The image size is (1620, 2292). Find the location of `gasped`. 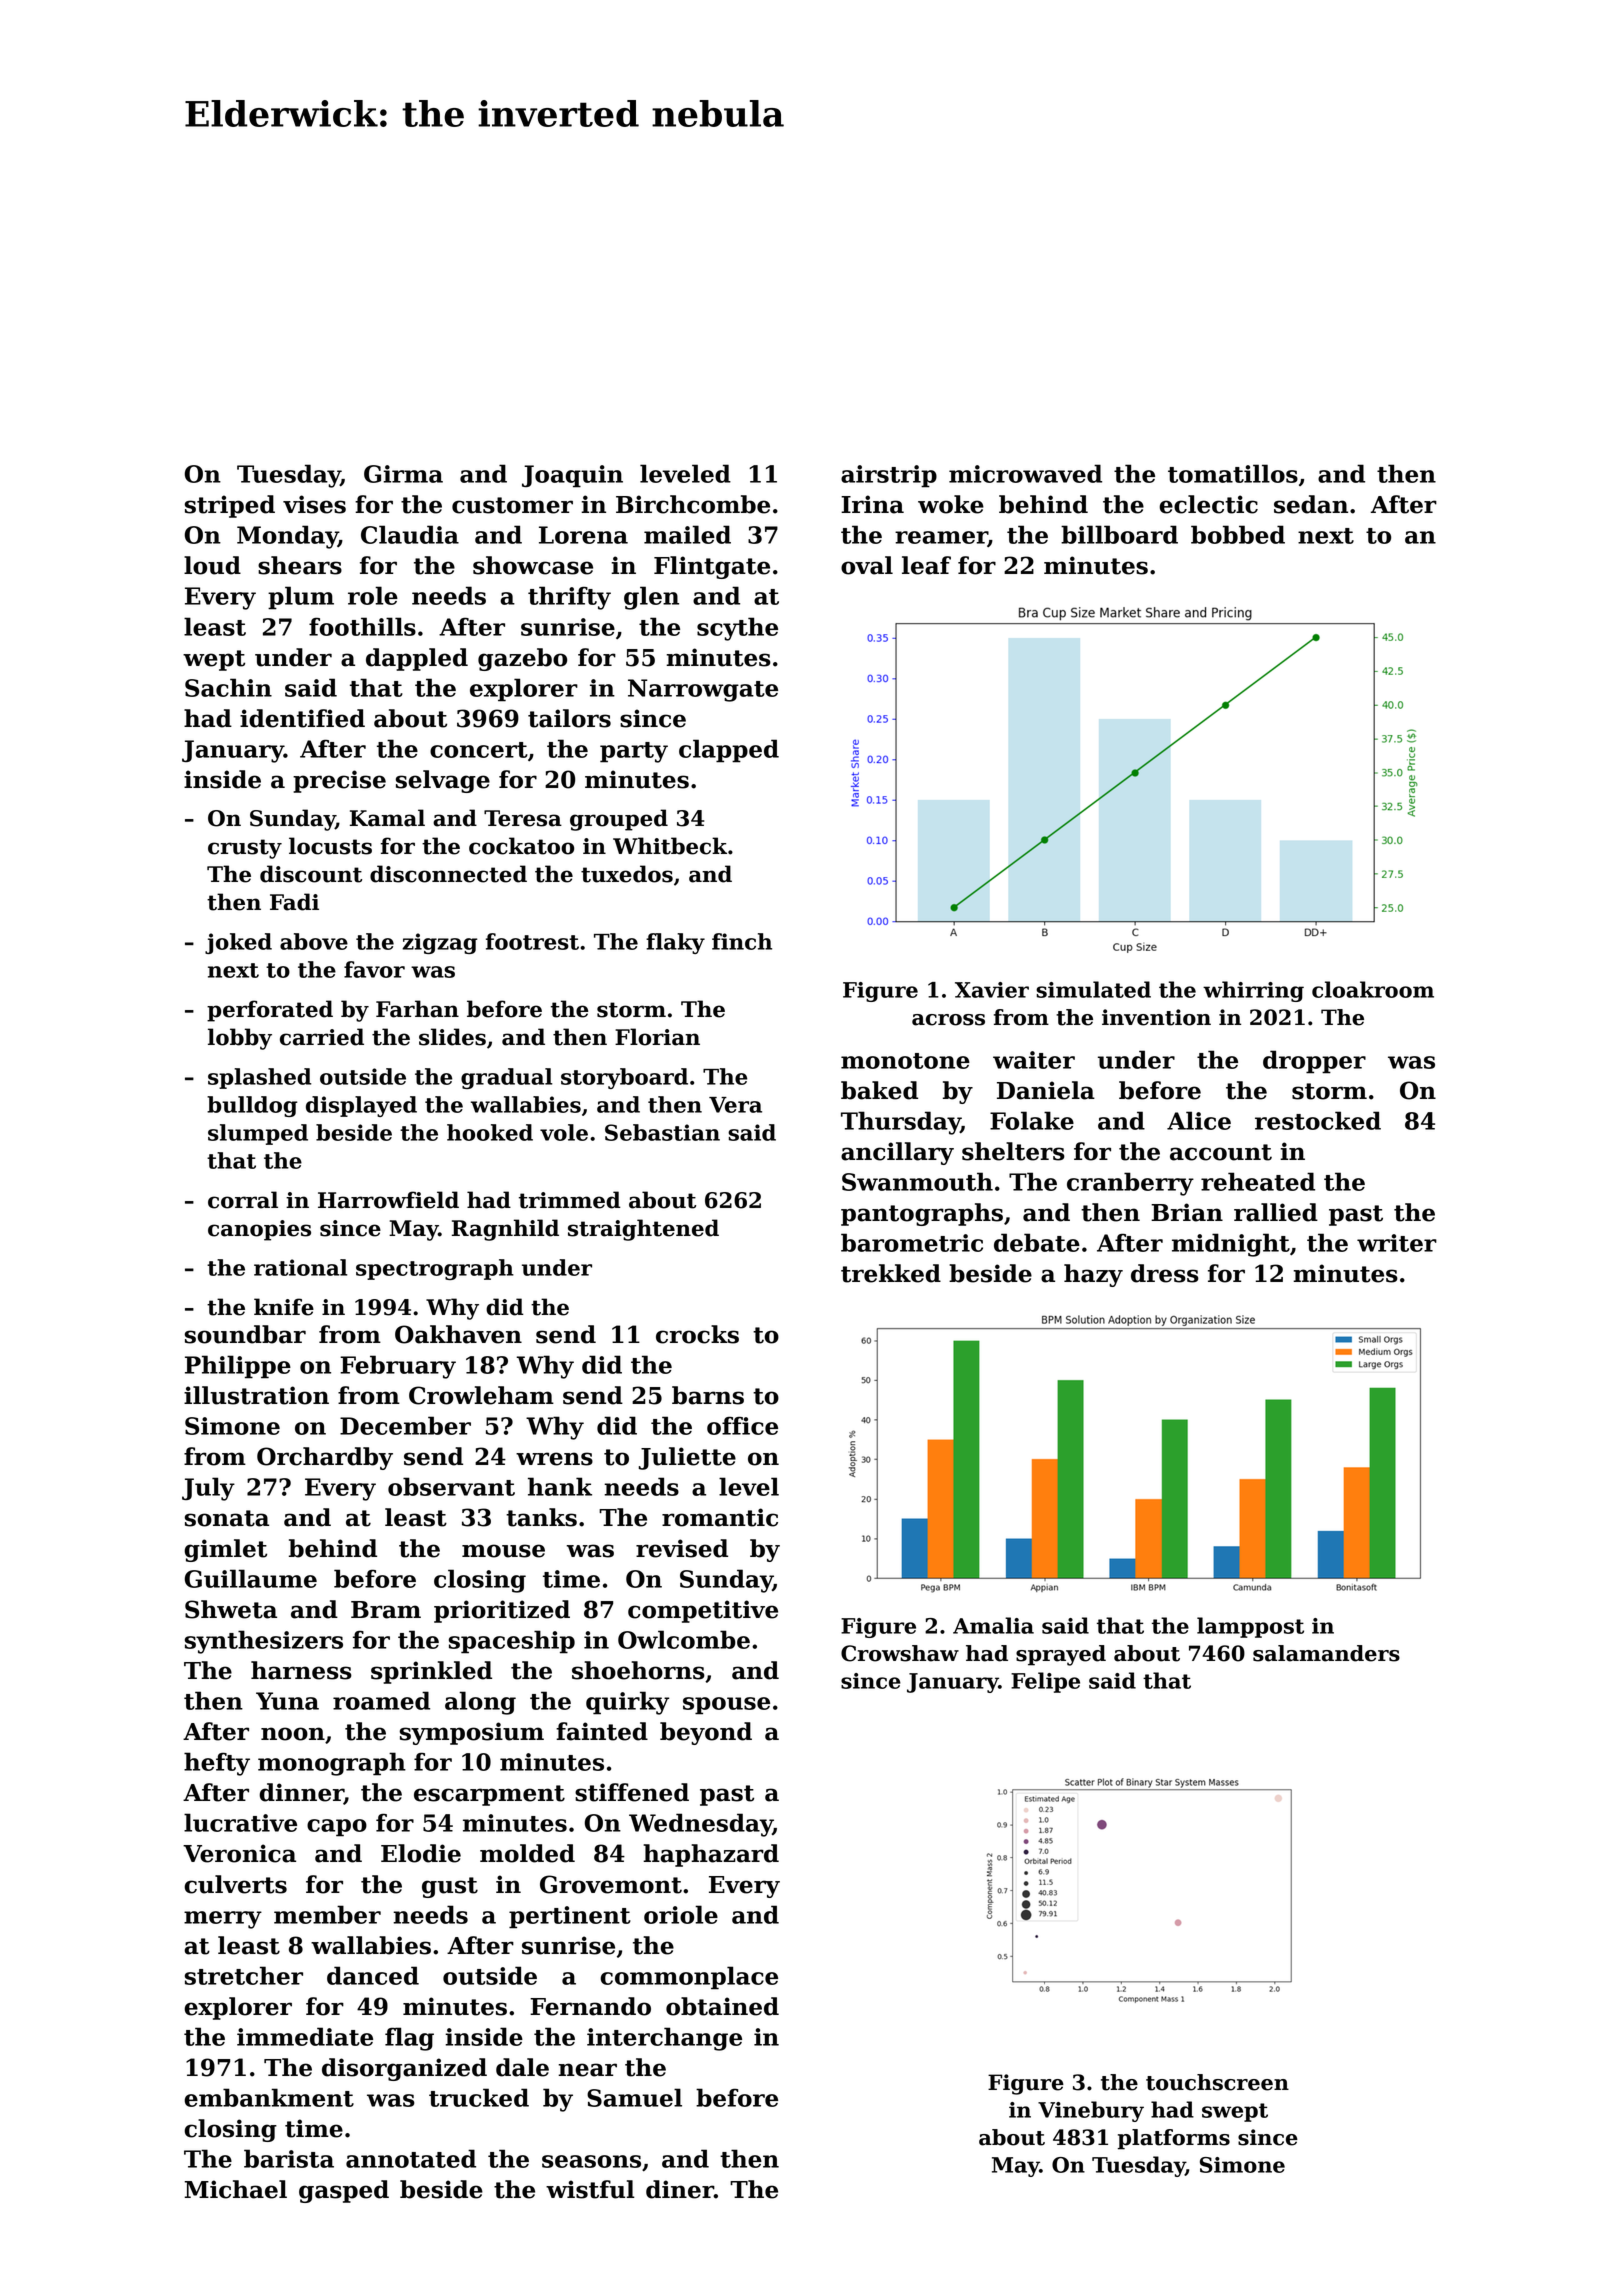

gasped is located at coordinates (344, 2191).
